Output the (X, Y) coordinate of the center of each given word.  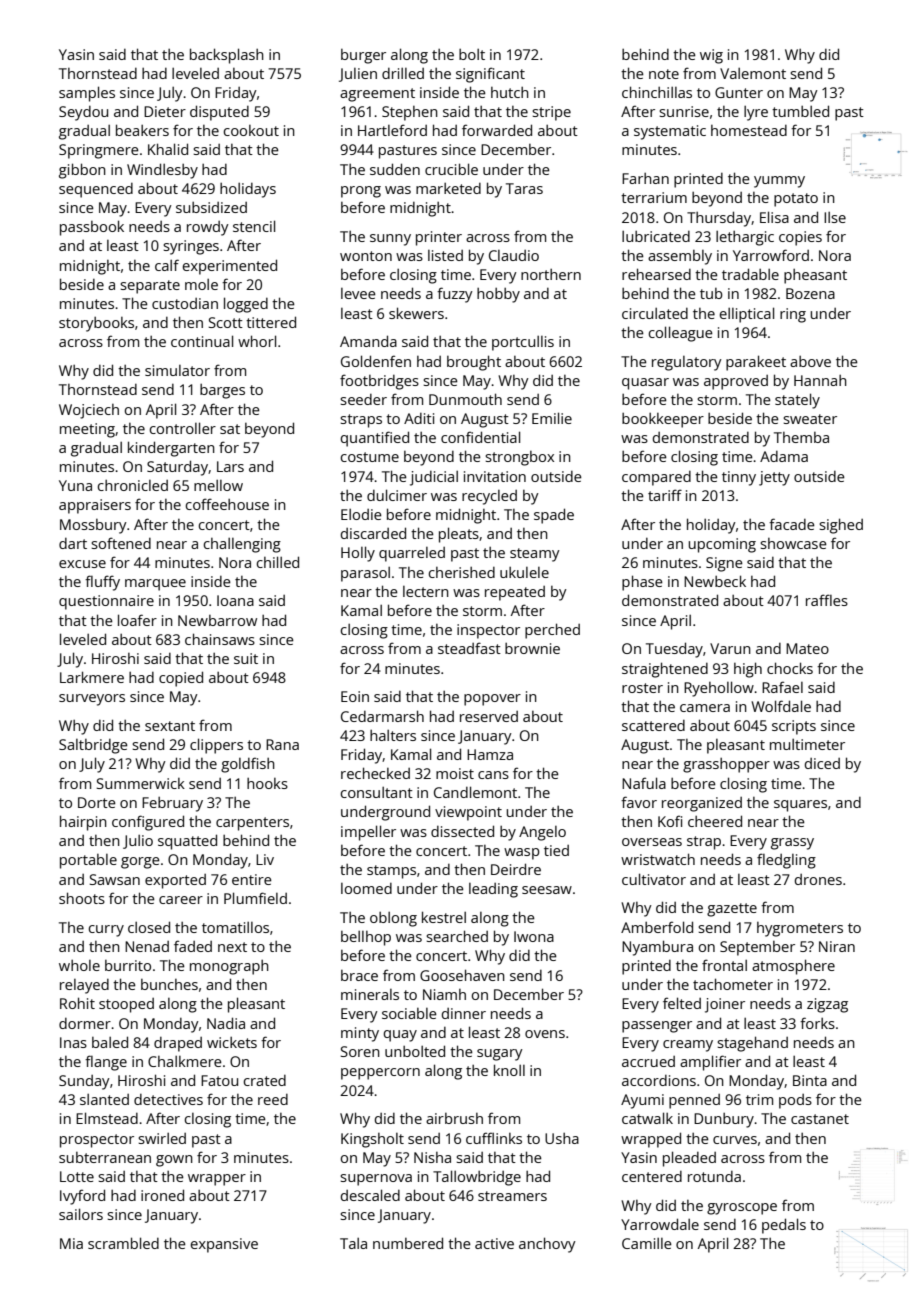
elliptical (747, 315)
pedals (784, 1226)
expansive (224, 1245)
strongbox (519, 458)
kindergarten (171, 449)
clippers (216, 746)
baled (110, 1042)
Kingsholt (372, 1140)
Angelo (542, 833)
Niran (837, 946)
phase (642, 583)
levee (358, 293)
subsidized (211, 207)
